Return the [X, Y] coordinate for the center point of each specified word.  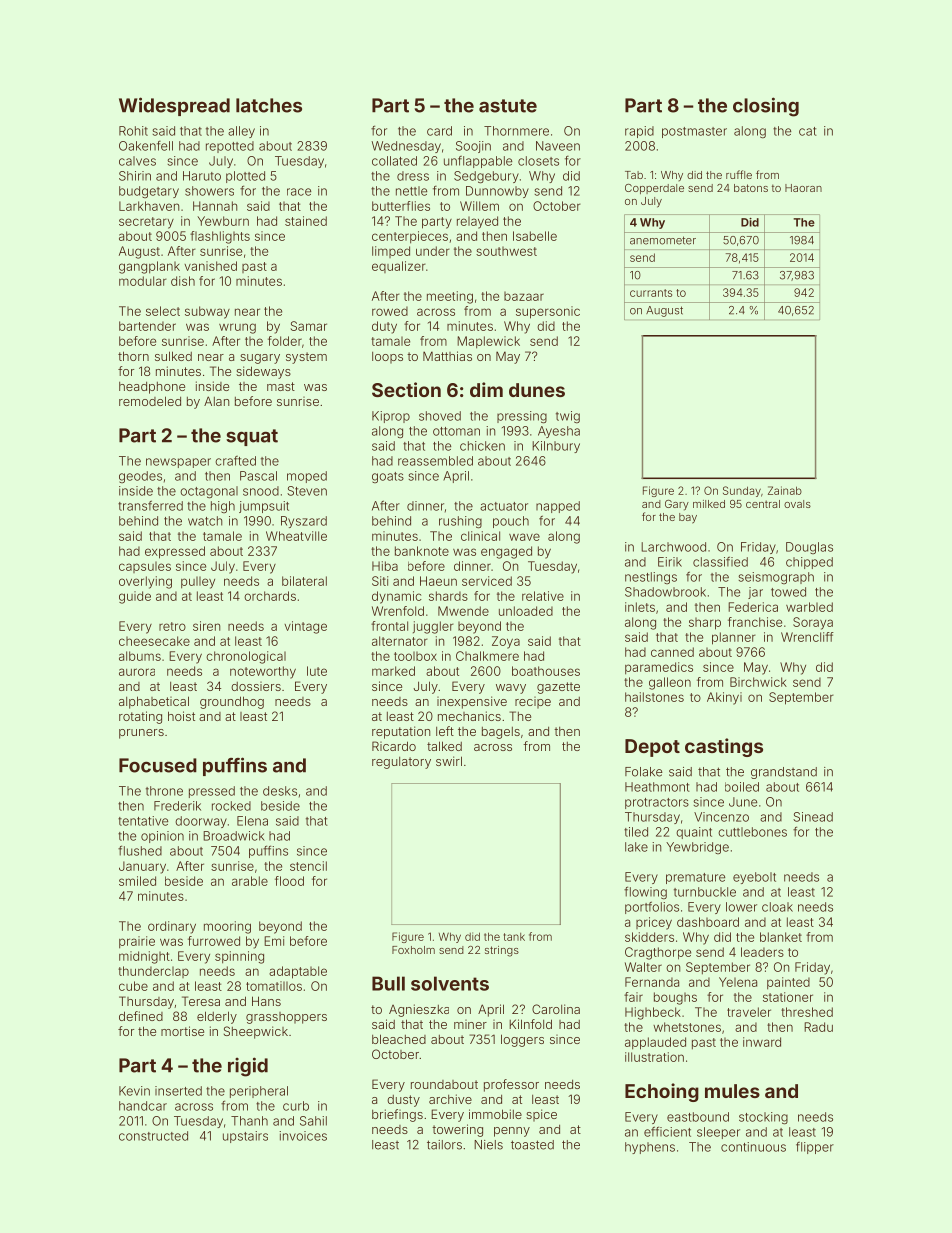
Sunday [742, 491]
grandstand [784, 773]
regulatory [401, 763]
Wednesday [406, 147]
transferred [150, 505]
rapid [639, 132]
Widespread [174, 106]
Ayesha [559, 432]
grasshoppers [286, 1018]
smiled [137, 881]
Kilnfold [530, 1024]
